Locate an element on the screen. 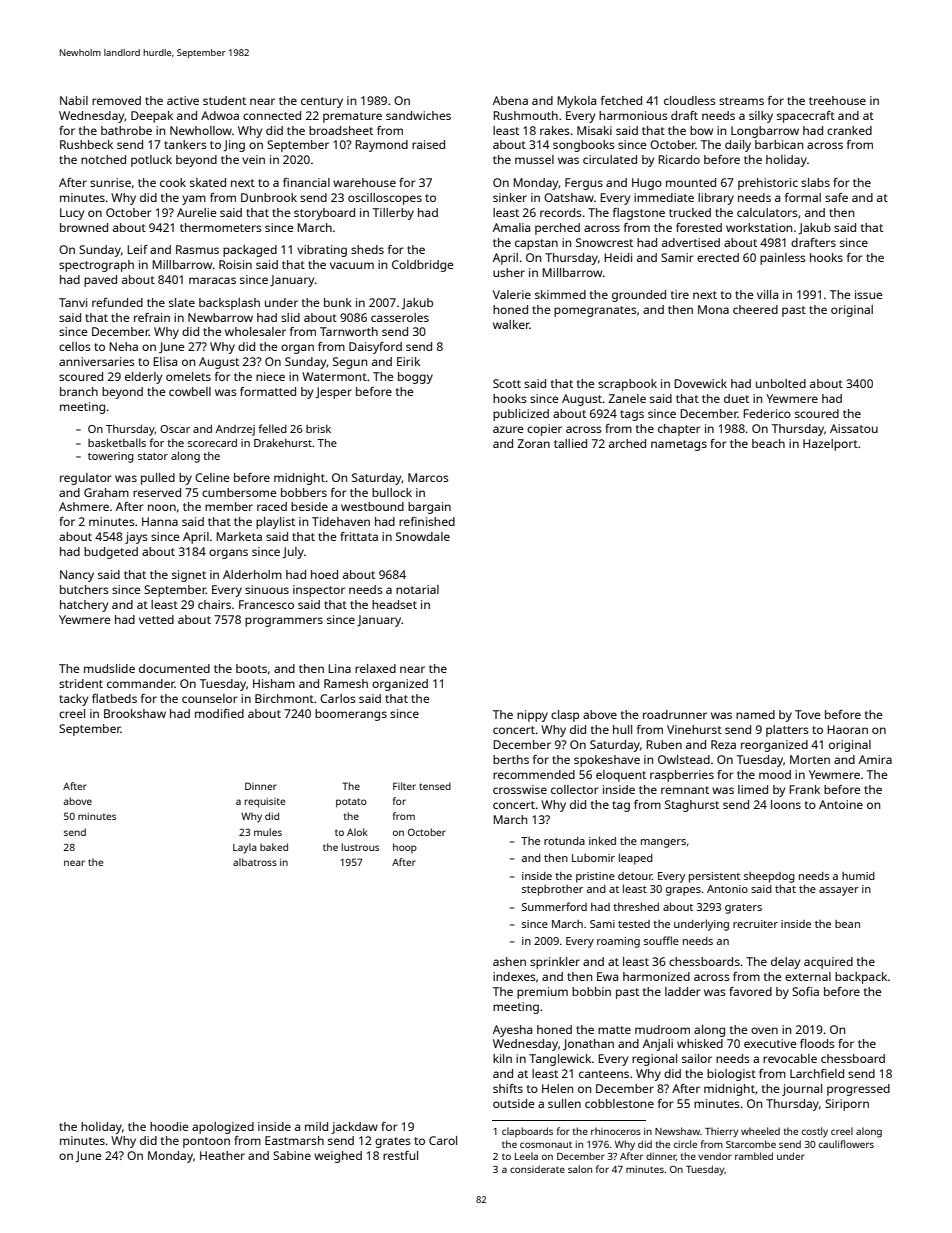 The width and height of the screenshot is (952, 1233). apologized is located at coordinates (223, 1128).
